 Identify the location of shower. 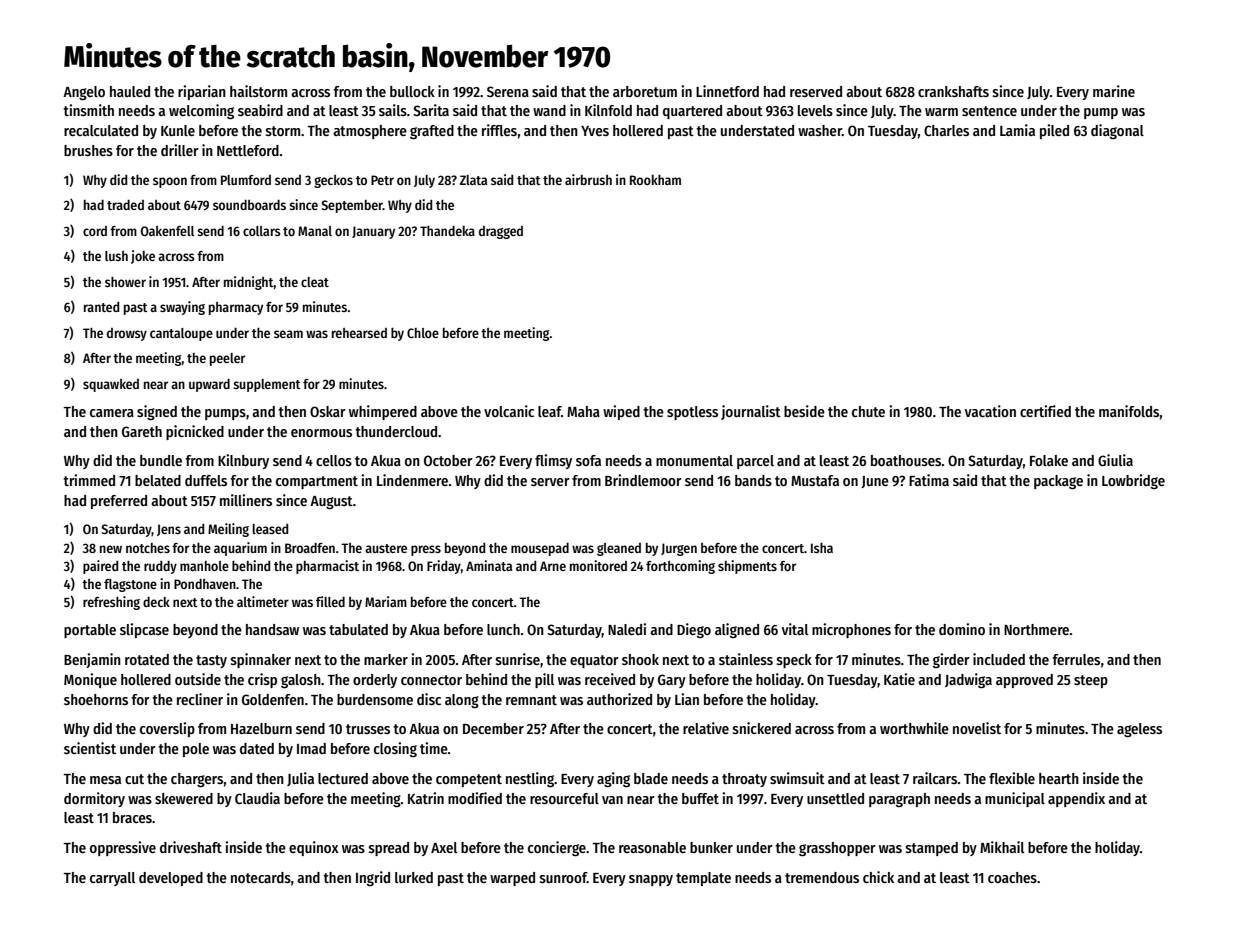
(125, 282).
